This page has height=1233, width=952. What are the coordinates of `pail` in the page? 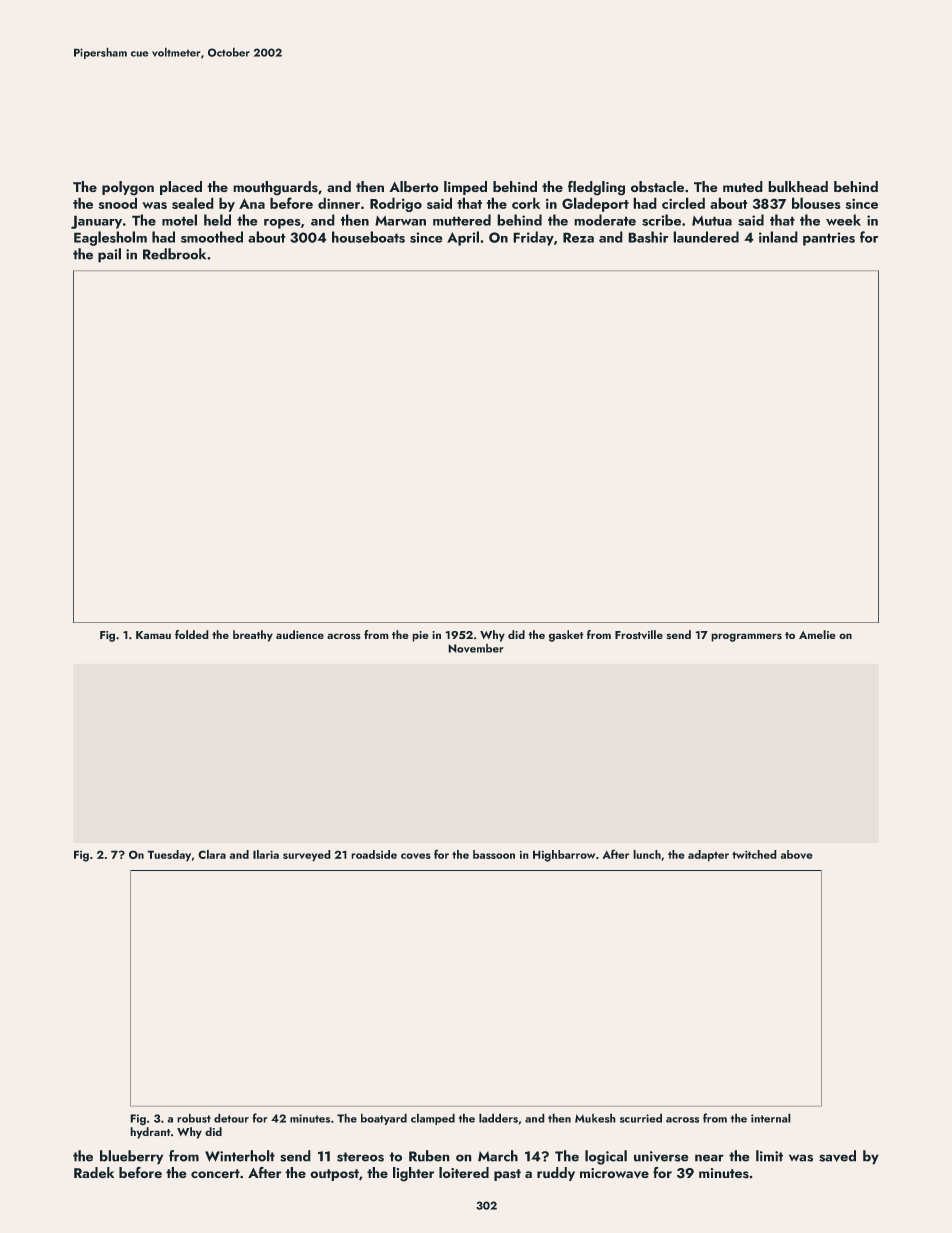 It's located at (109, 255).
